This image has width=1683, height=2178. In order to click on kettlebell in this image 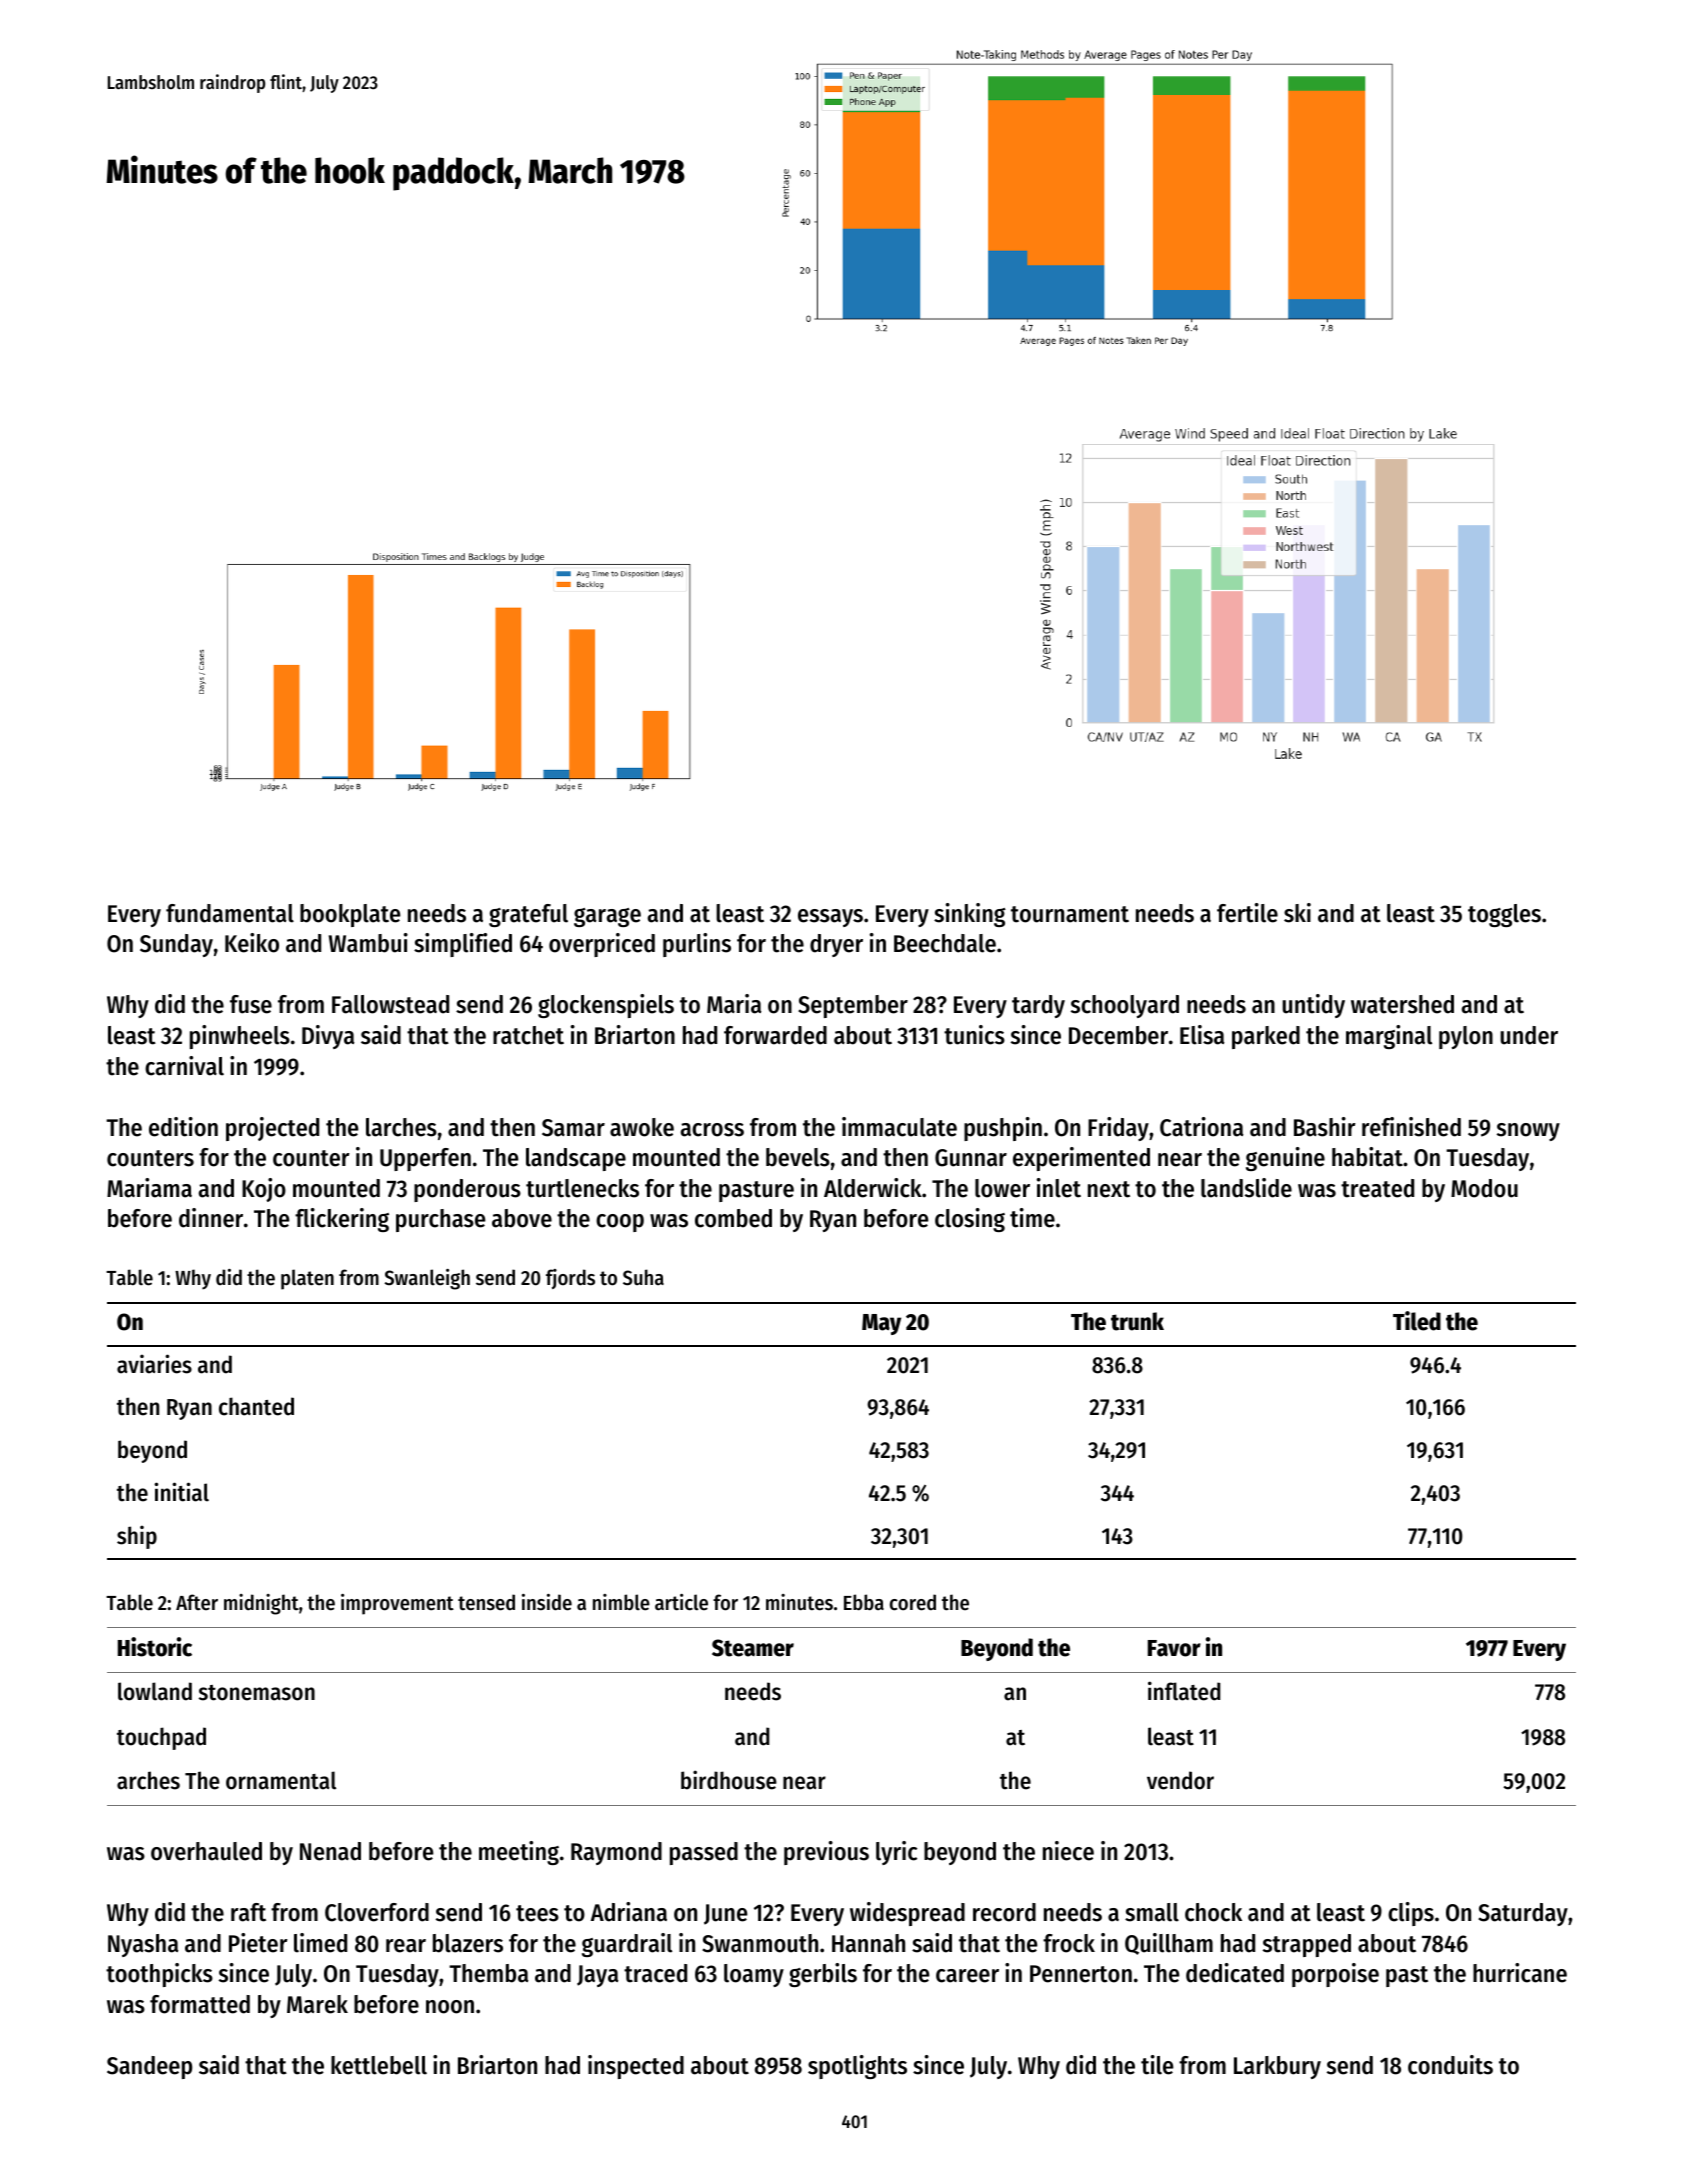, I will do `click(379, 2065)`.
